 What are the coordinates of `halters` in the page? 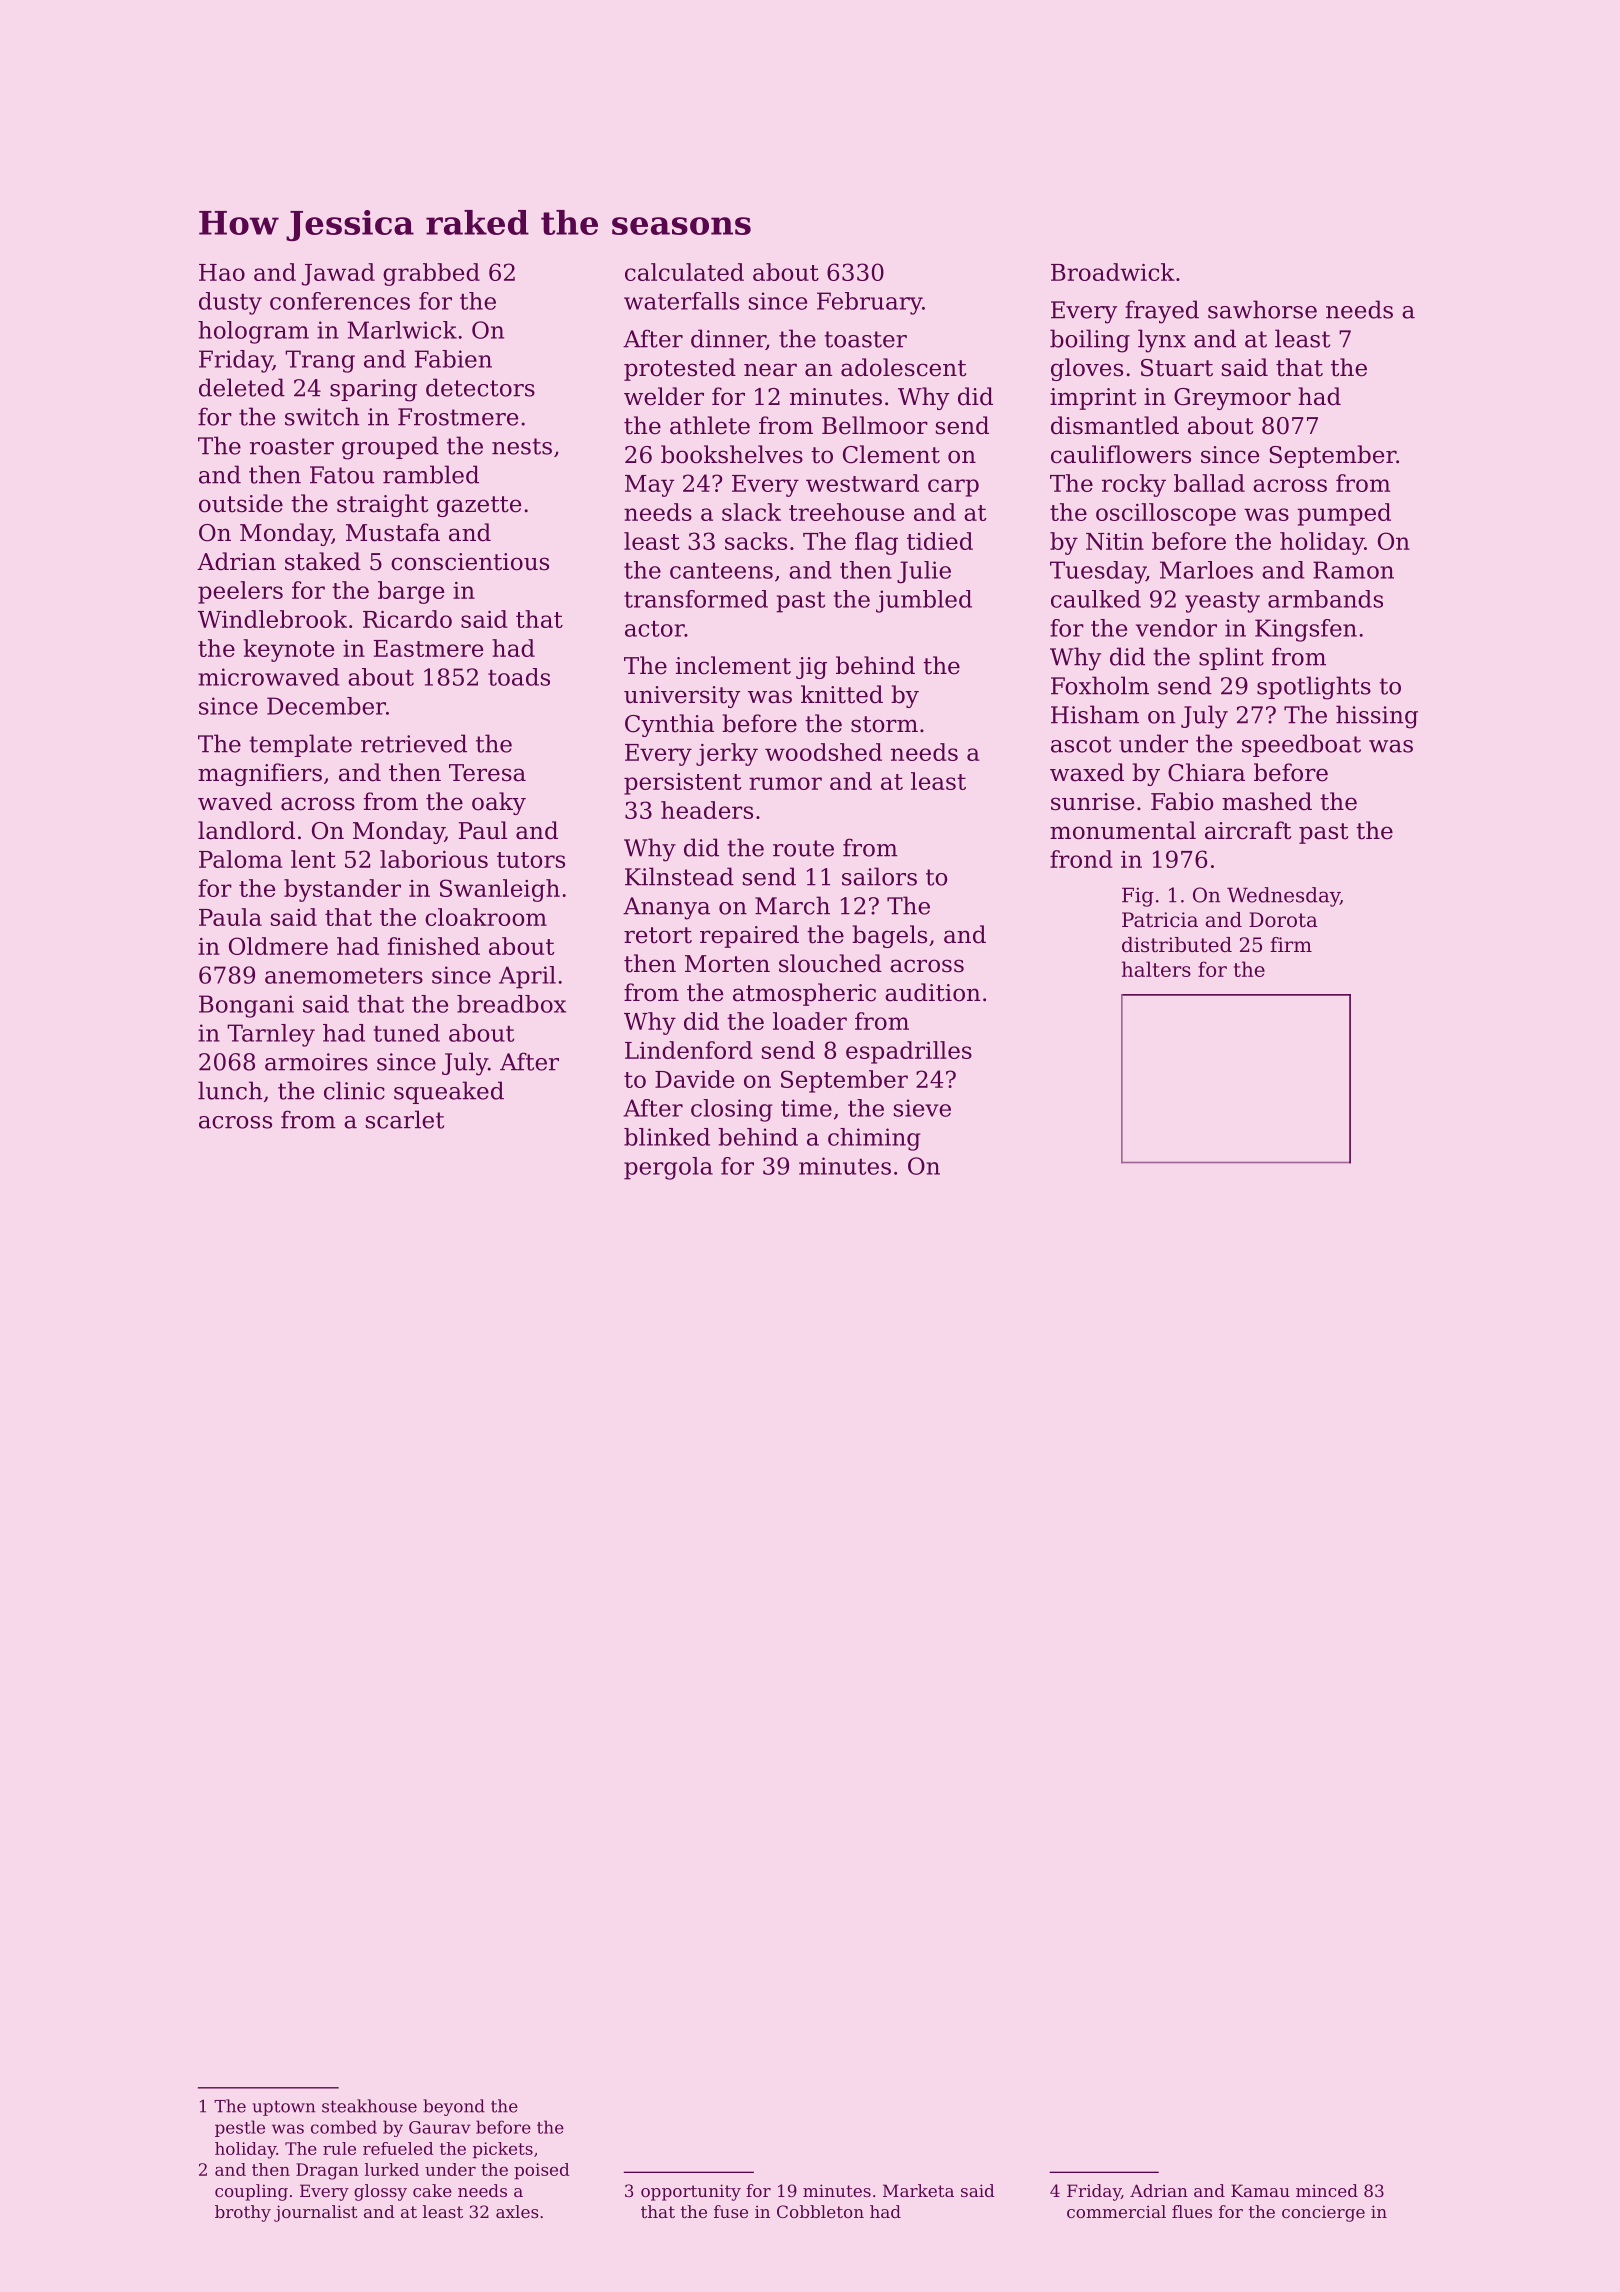 It's located at (1156, 969).
